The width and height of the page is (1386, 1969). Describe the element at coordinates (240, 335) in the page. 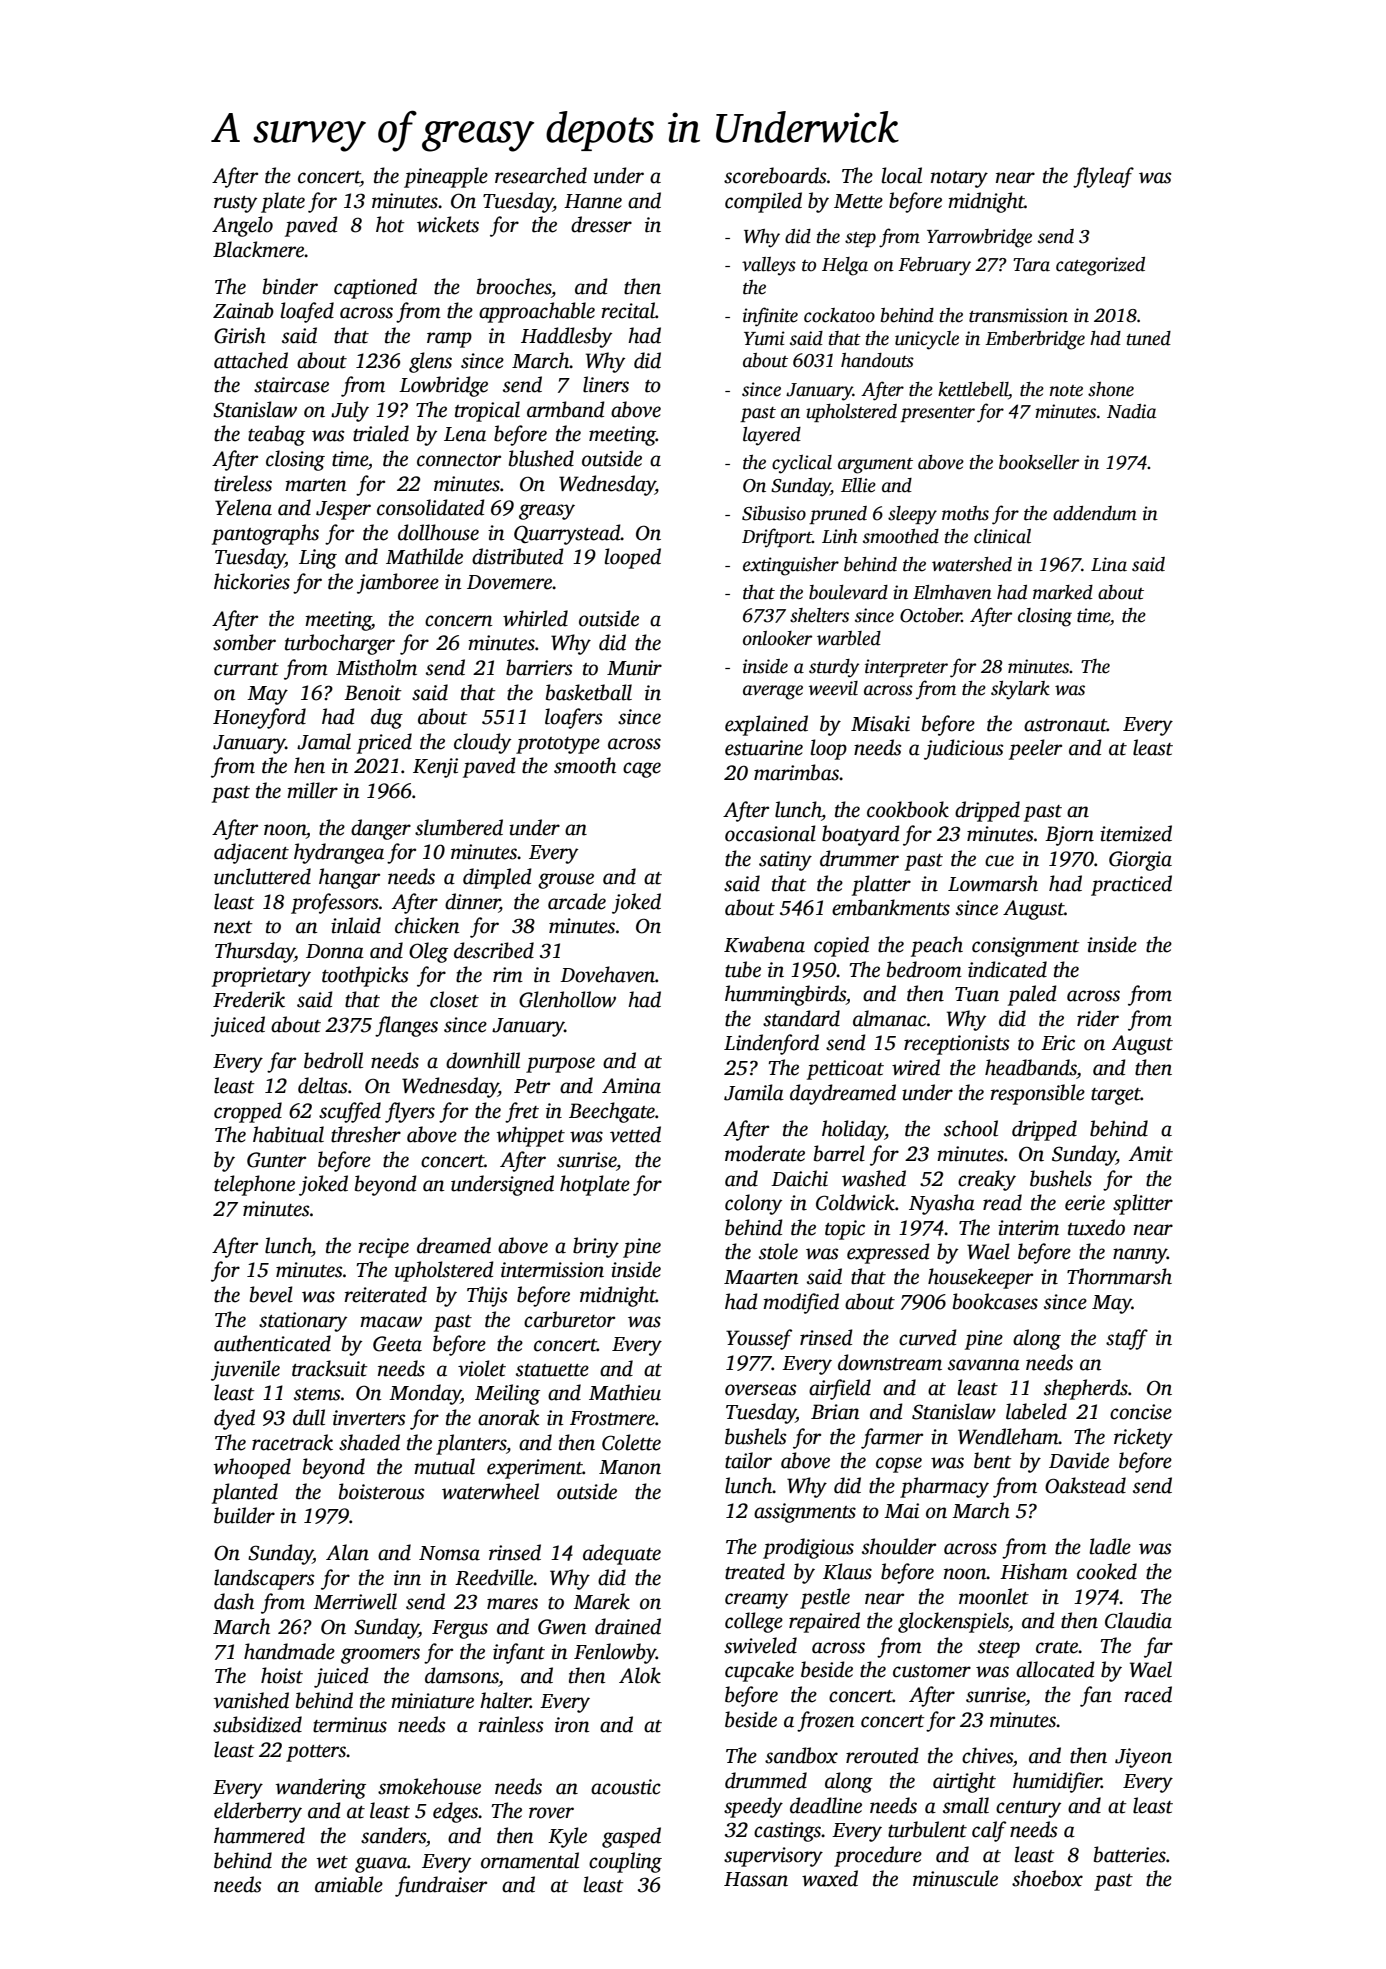

I see `Girish` at that location.
